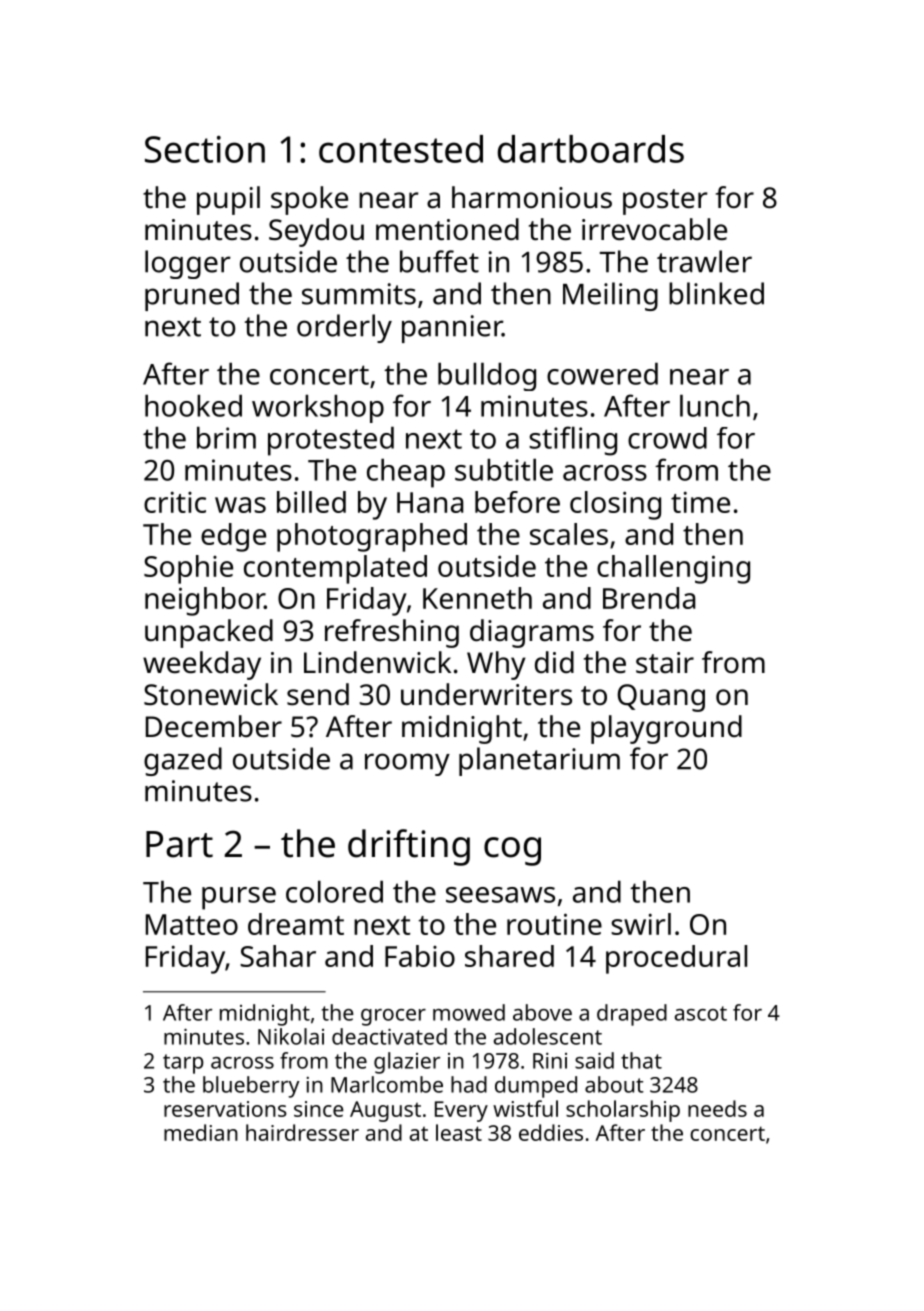 This screenshot has width=924, height=1311. I want to click on blinked, so click(716, 293).
